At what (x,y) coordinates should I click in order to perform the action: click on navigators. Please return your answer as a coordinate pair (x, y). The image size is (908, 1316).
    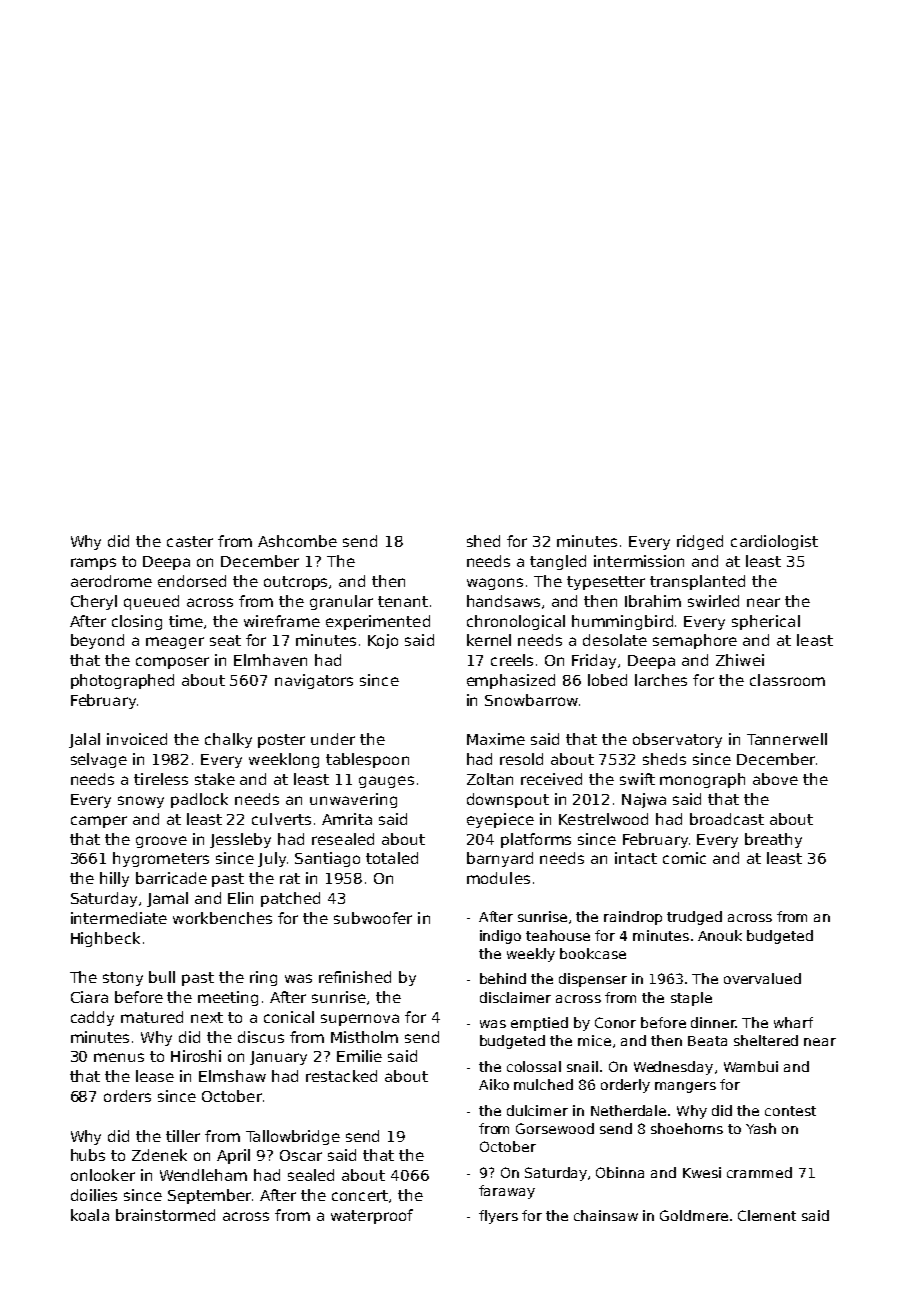
    Looking at the image, I should click on (314, 681).
